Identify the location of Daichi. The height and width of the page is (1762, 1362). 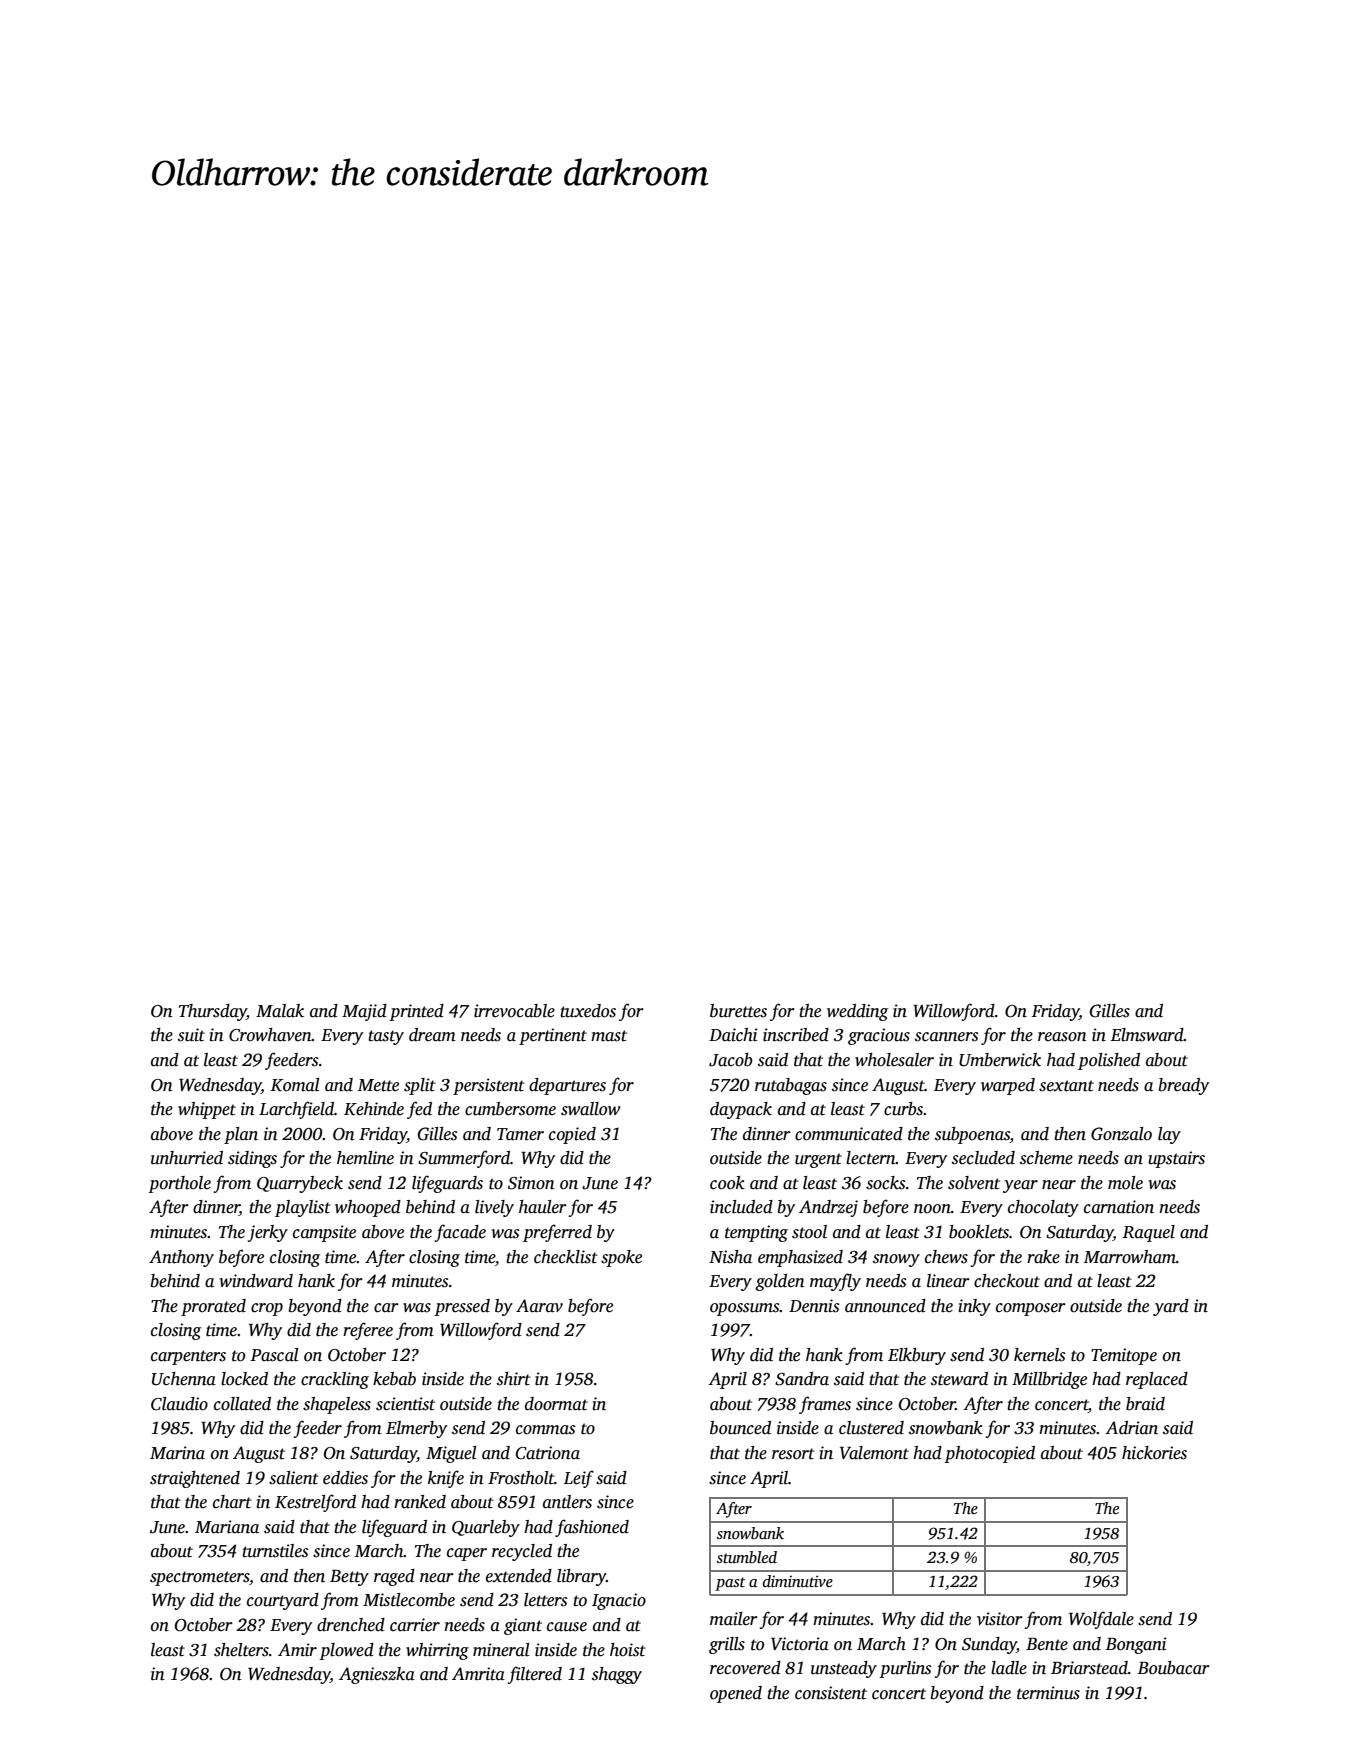
(733, 1035).
